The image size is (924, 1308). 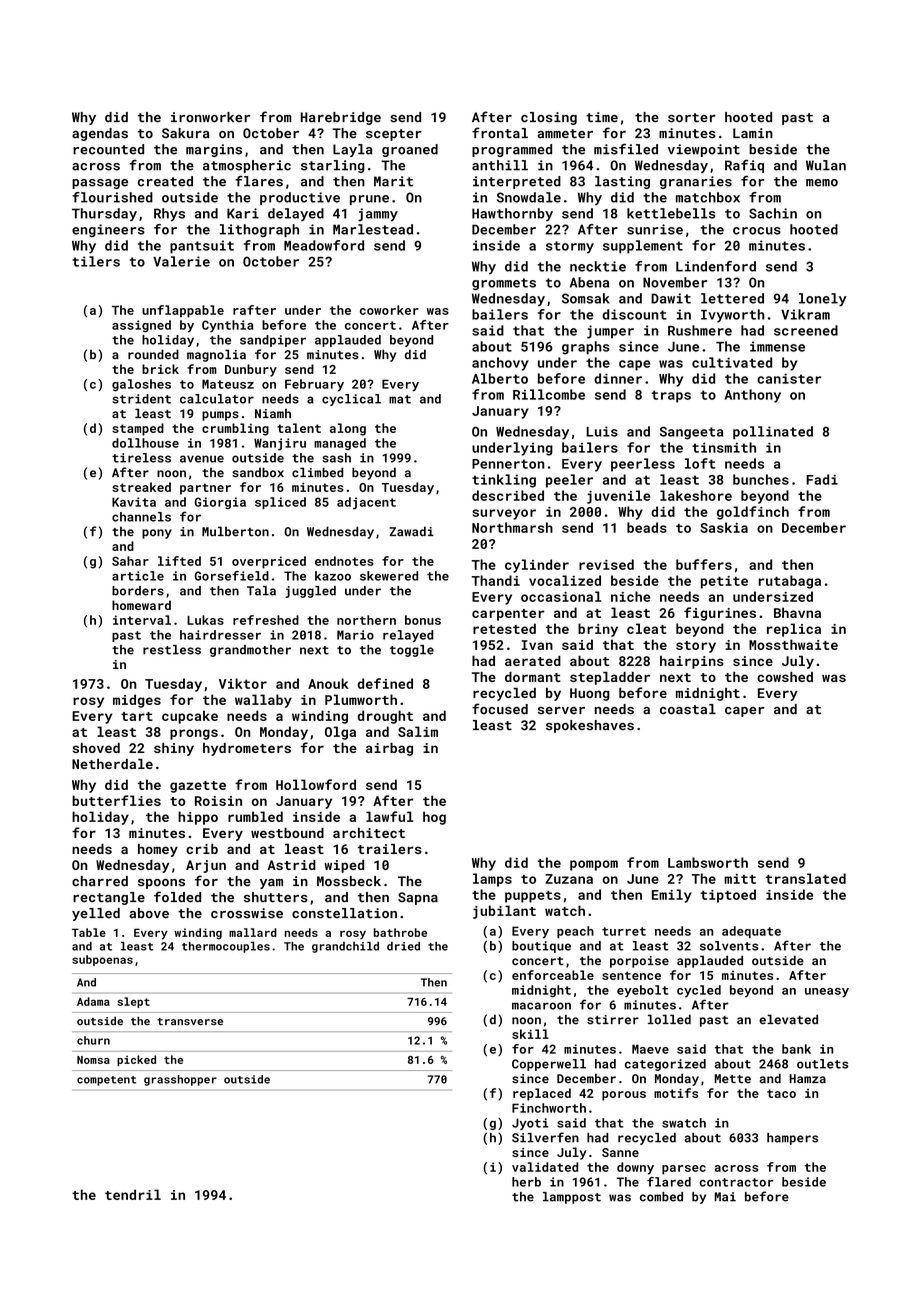 What do you see at coordinates (785, 677) in the screenshot?
I see `cowshed` at bounding box center [785, 677].
